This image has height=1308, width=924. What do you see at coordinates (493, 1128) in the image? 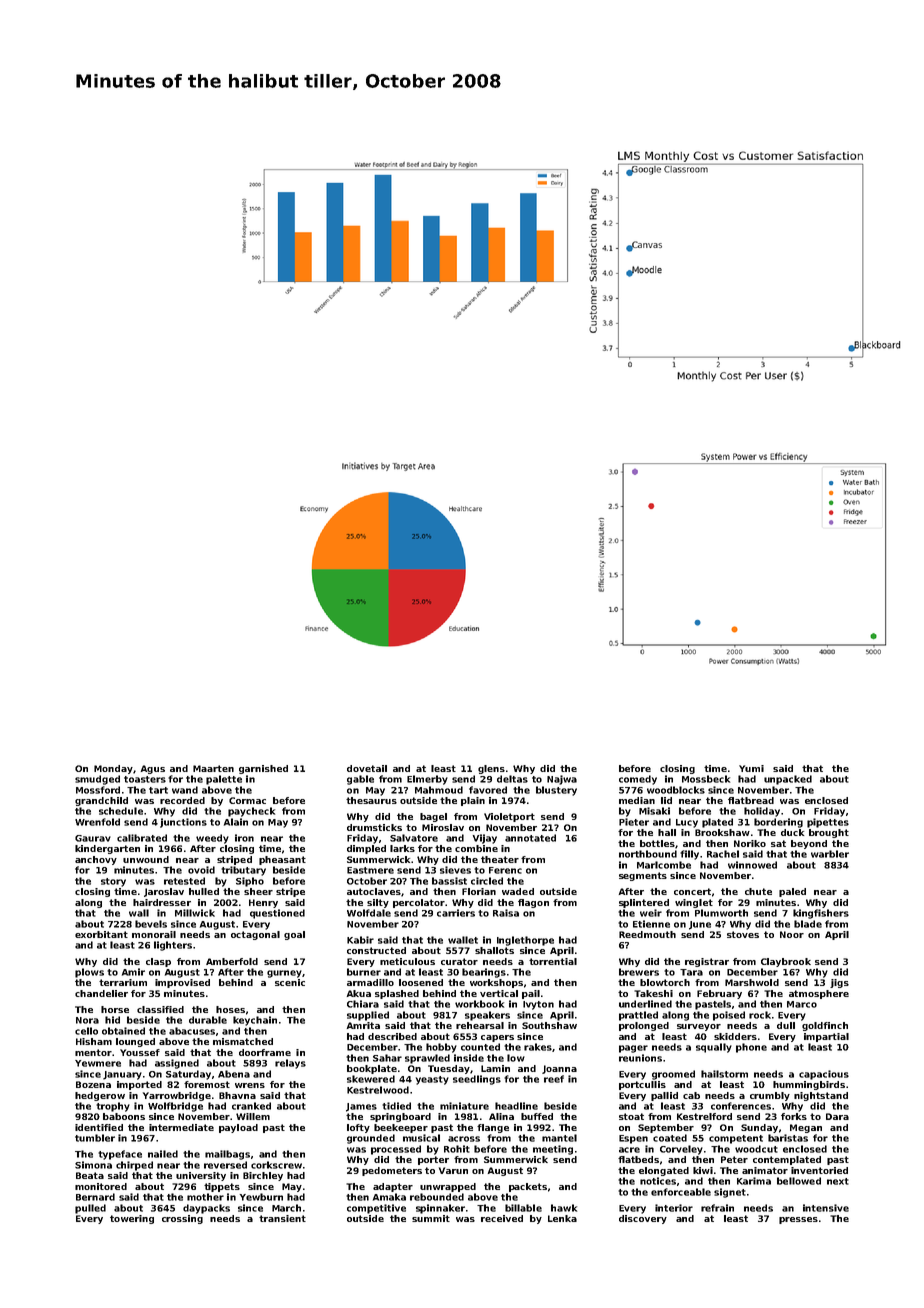
I see `flange` at bounding box center [493, 1128].
